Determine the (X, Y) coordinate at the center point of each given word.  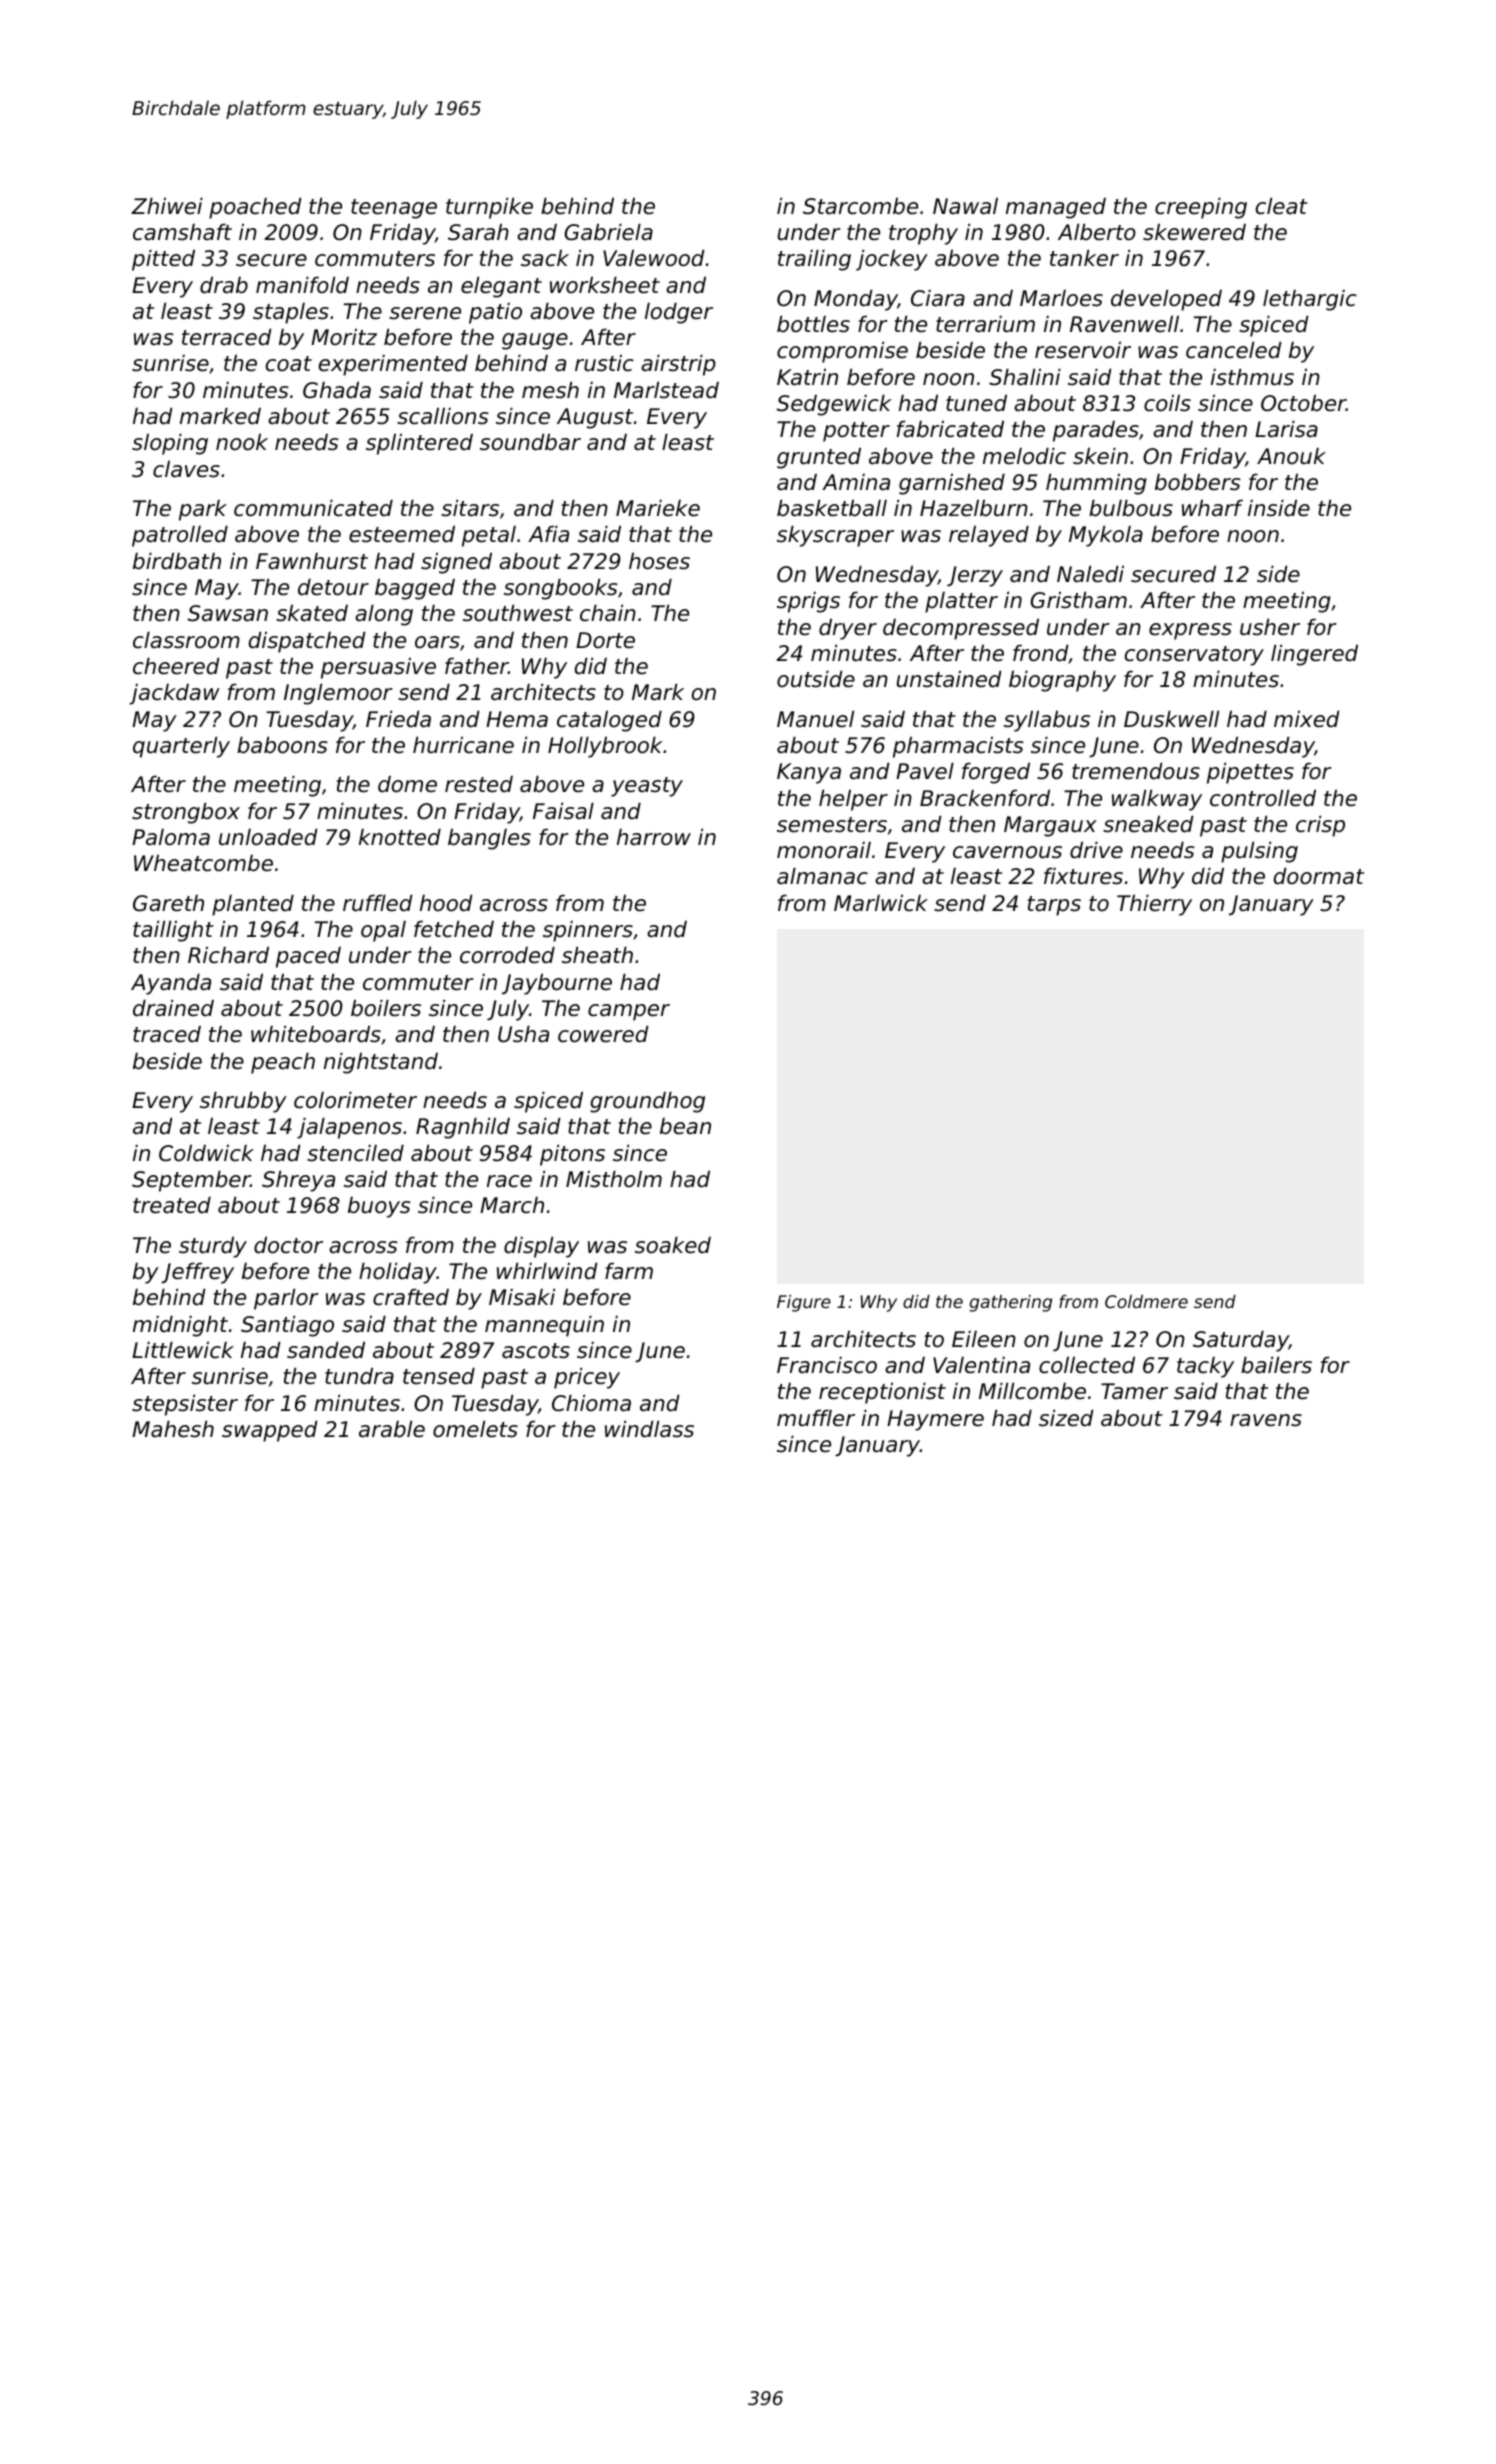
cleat (1282, 206)
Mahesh (173, 1429)
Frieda (398, 719)
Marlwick (881, 903)
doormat (1319, 876)
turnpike (489, 208)
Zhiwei (167, 206)
